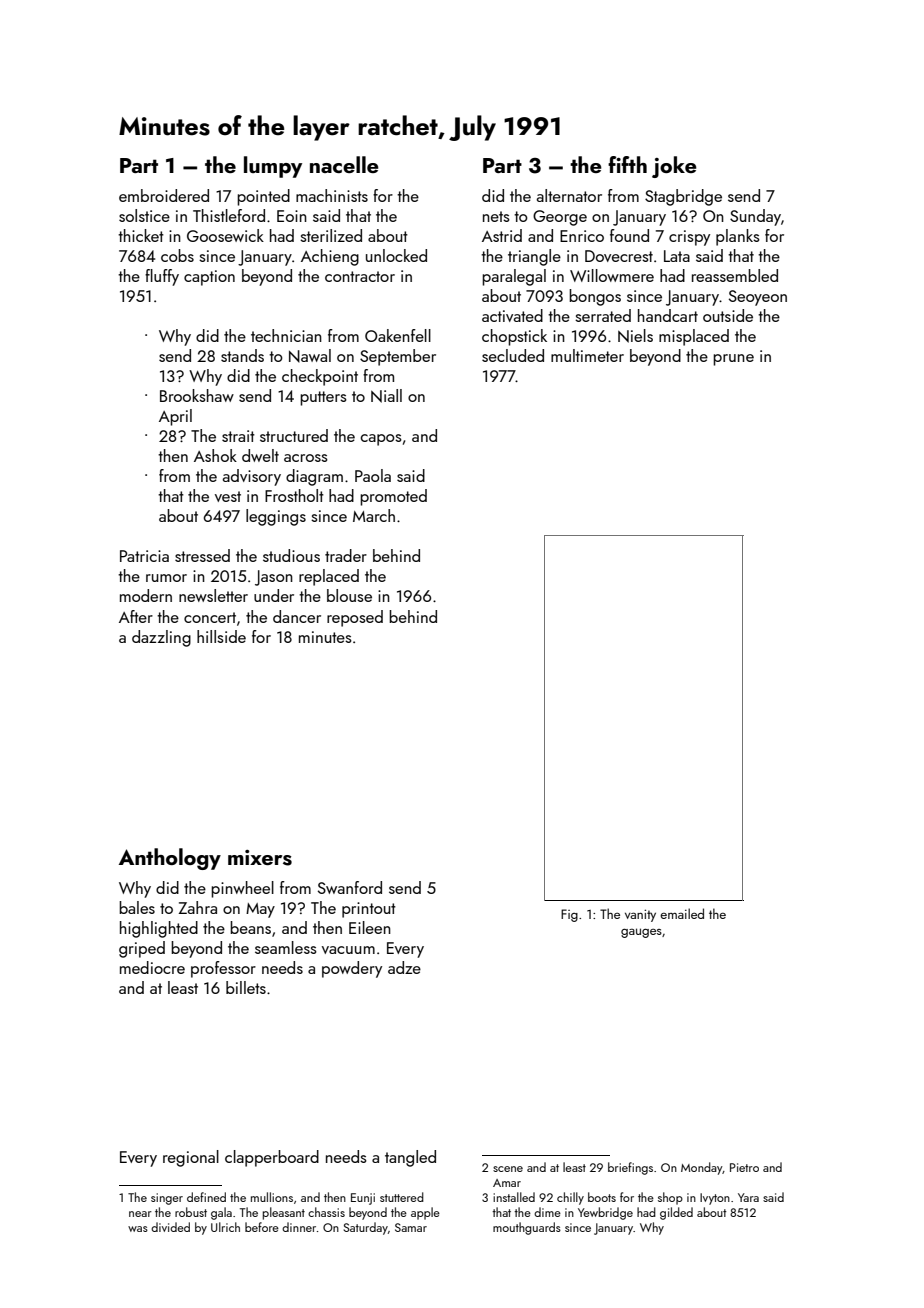  I want to click on prune, so click(733, 360).
